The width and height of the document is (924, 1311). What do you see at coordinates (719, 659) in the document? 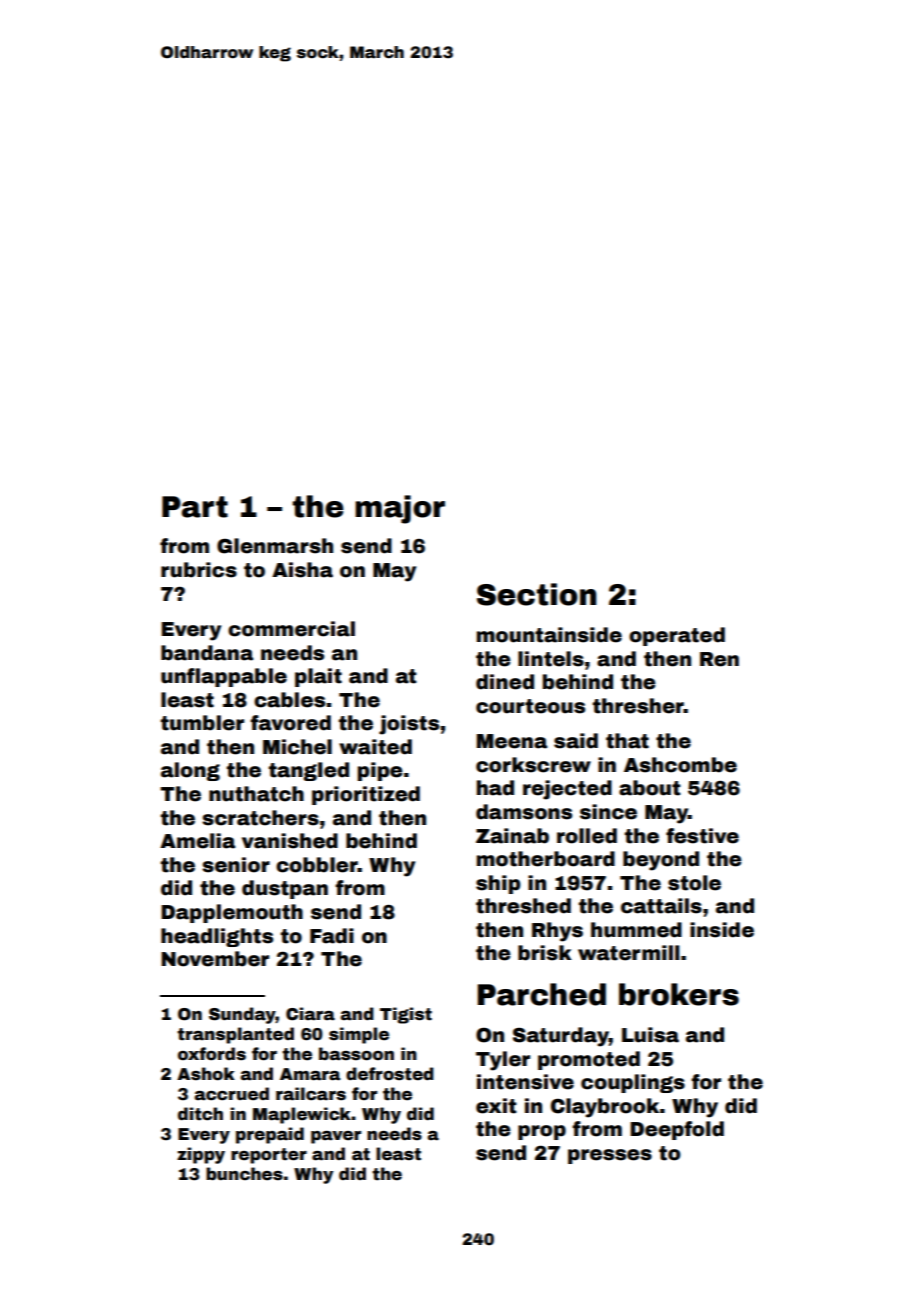
I see `Ren` at bounding box center [719, 659].
